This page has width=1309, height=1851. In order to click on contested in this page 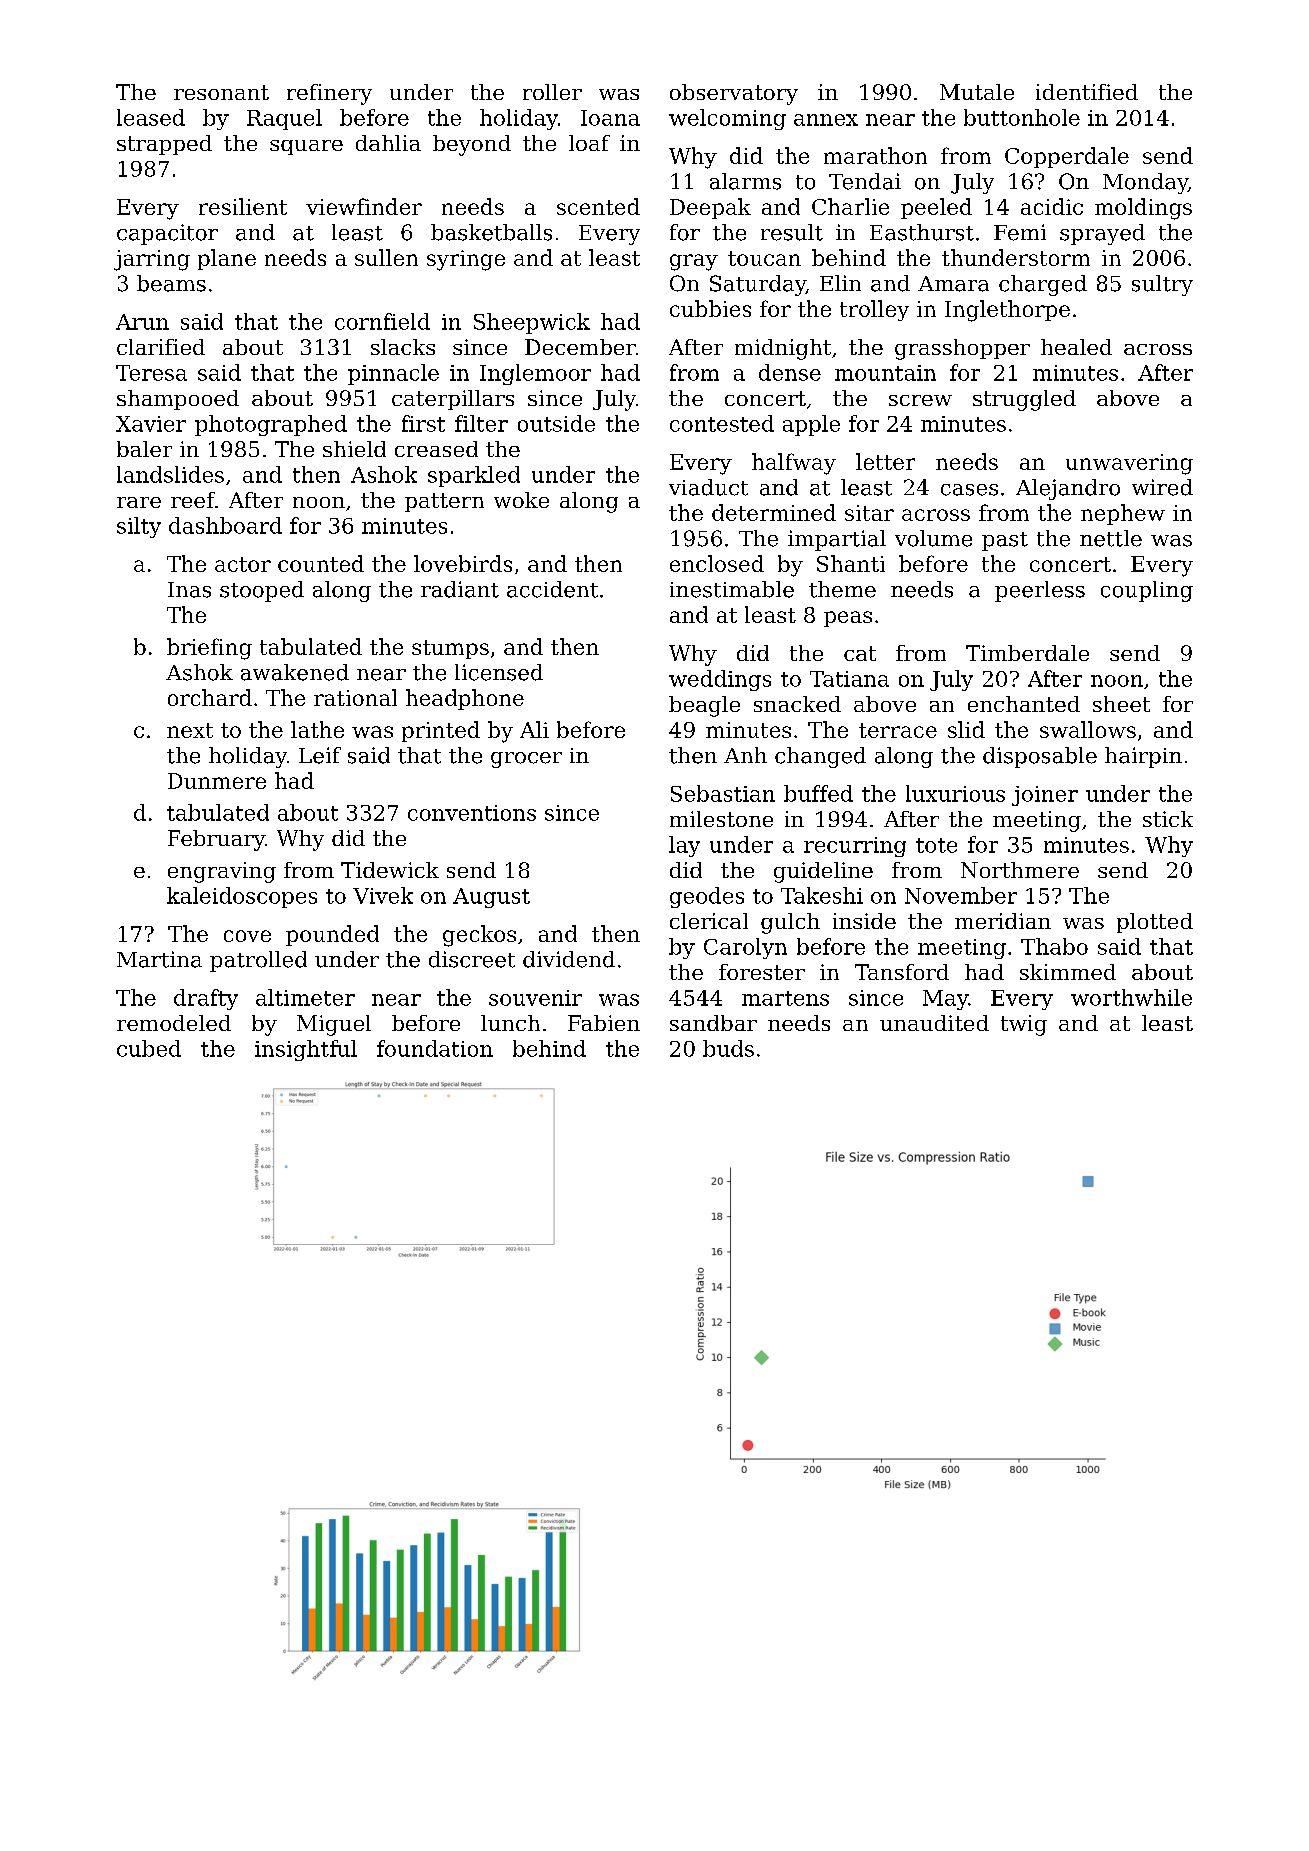, I will do `click(722, 423)`.
